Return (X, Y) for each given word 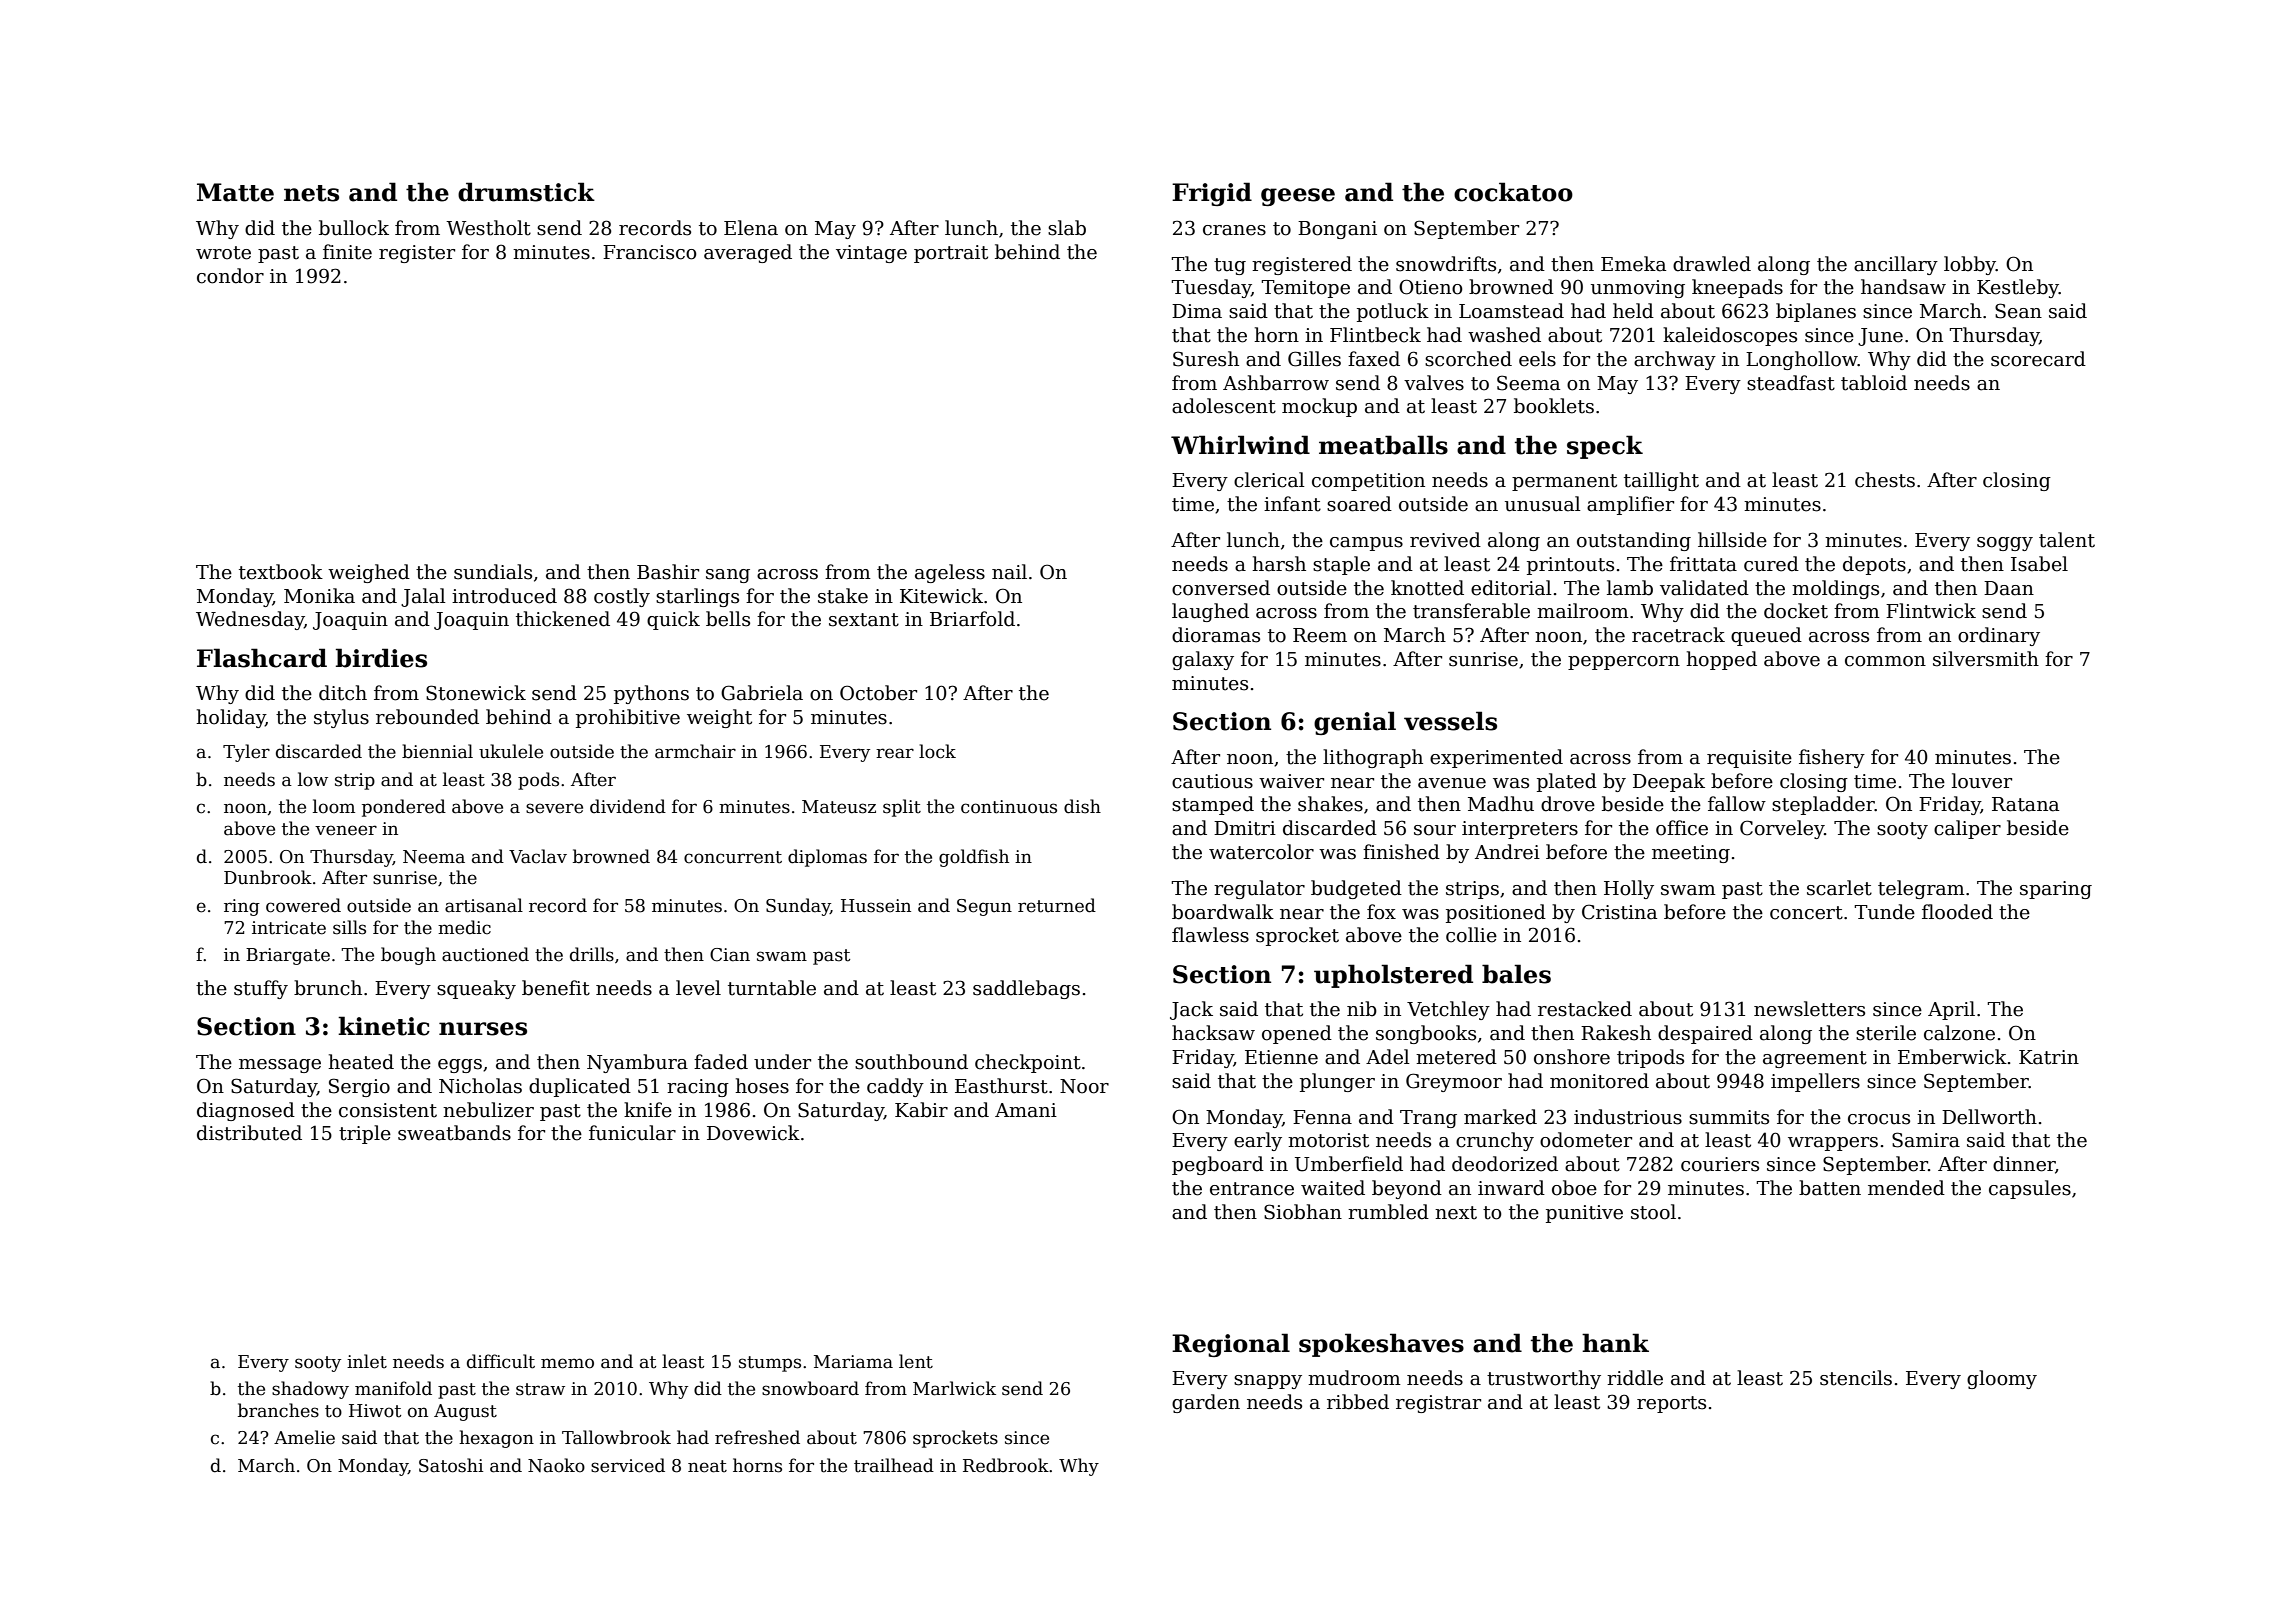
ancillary (1896, 265)
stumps (770, 1364)
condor (230, 276)
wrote (223, 253)
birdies (381, 658)
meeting (1691, 854)
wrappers (1833, 1144)
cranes (1234, 230)
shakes (1330, 804)
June (1880, 337)
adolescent (1224, 406)
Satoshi (451, 1465)
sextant (864, 620)
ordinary (1999, 636)
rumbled (1388, 1212)
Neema (434, 857)
